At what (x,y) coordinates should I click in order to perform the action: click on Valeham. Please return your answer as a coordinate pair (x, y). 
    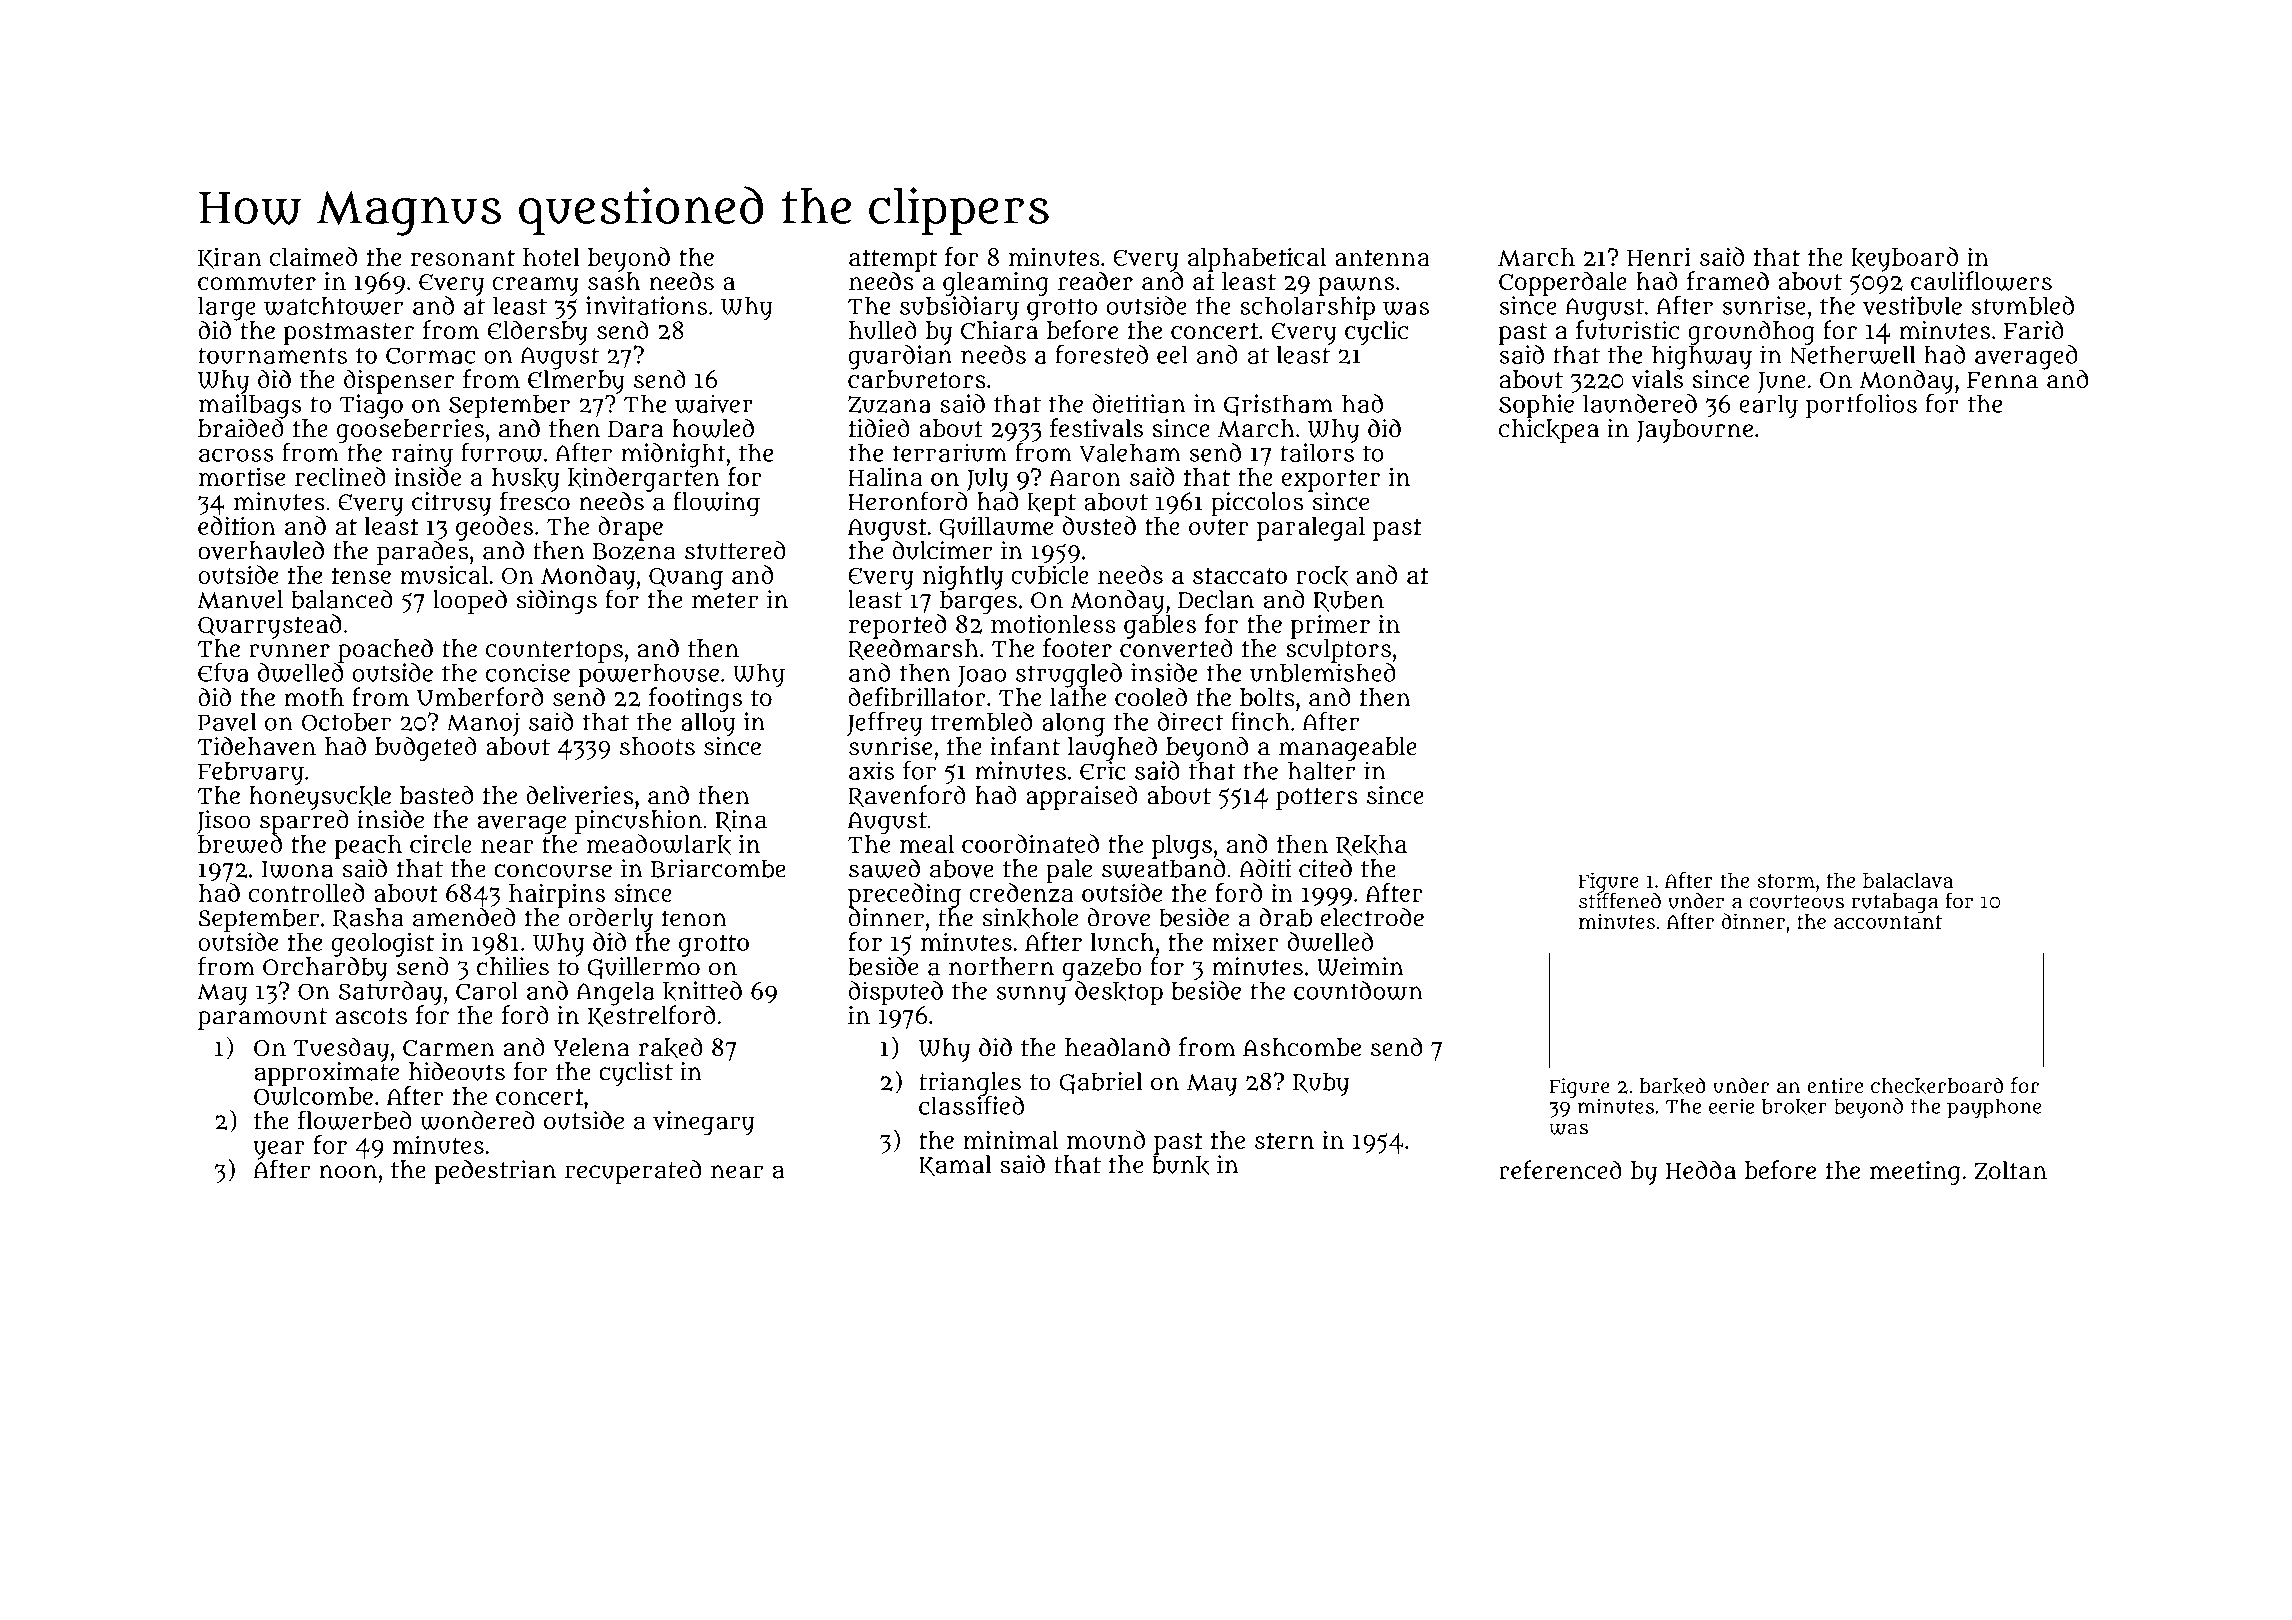
    Looking at the image, I should click on (1130, 452).
